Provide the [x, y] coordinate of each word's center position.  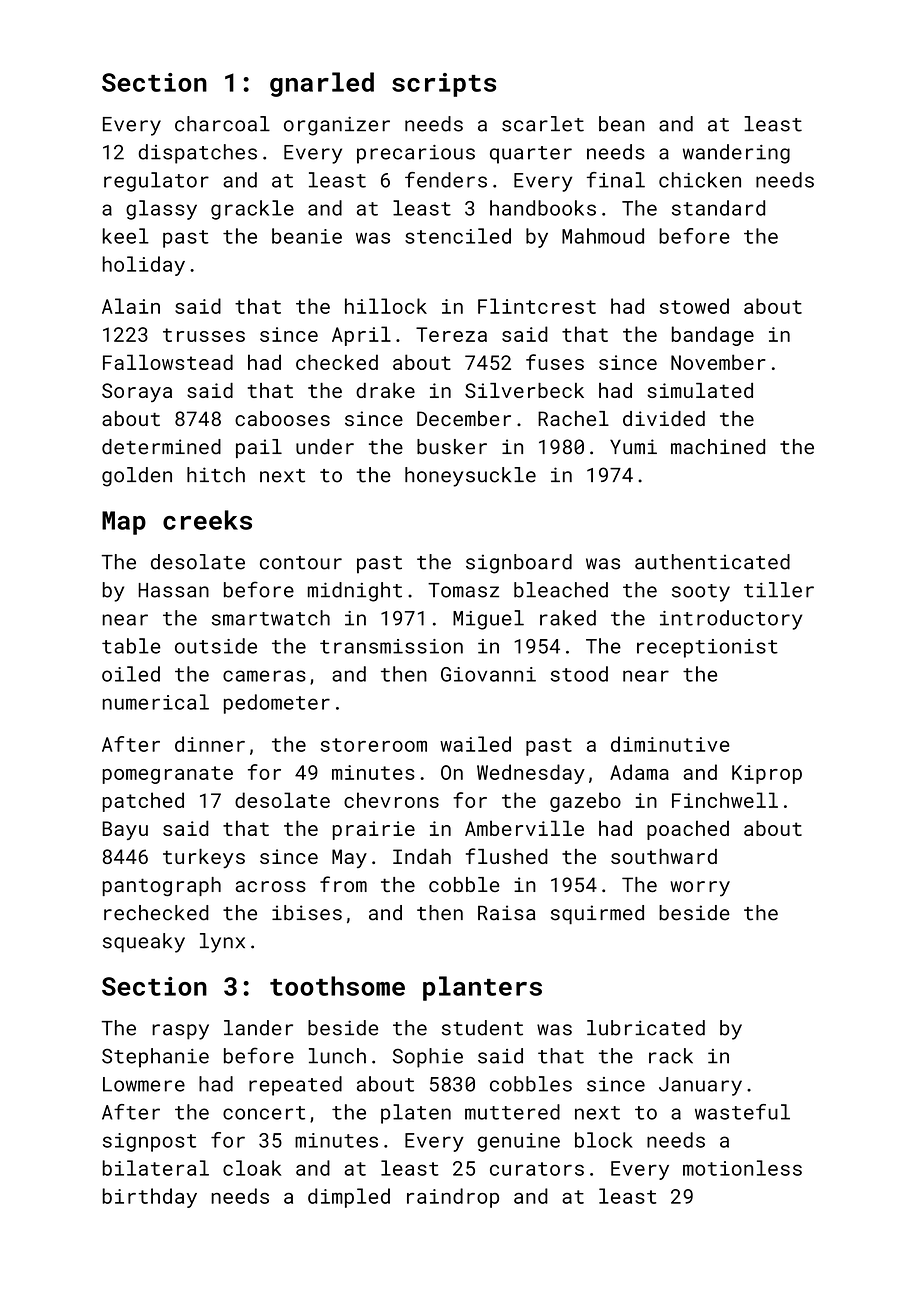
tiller [779, 590]
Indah [422, 856]
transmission [391, 646]
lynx [222, 943]
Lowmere [144, 1084]
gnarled [322, 84]
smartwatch [271, 618]
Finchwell [725, 800]
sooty [701, 593]
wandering [736, 154]
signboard [519, 564]
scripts [444, 85]
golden [137, 477]
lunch [337, 1056]
